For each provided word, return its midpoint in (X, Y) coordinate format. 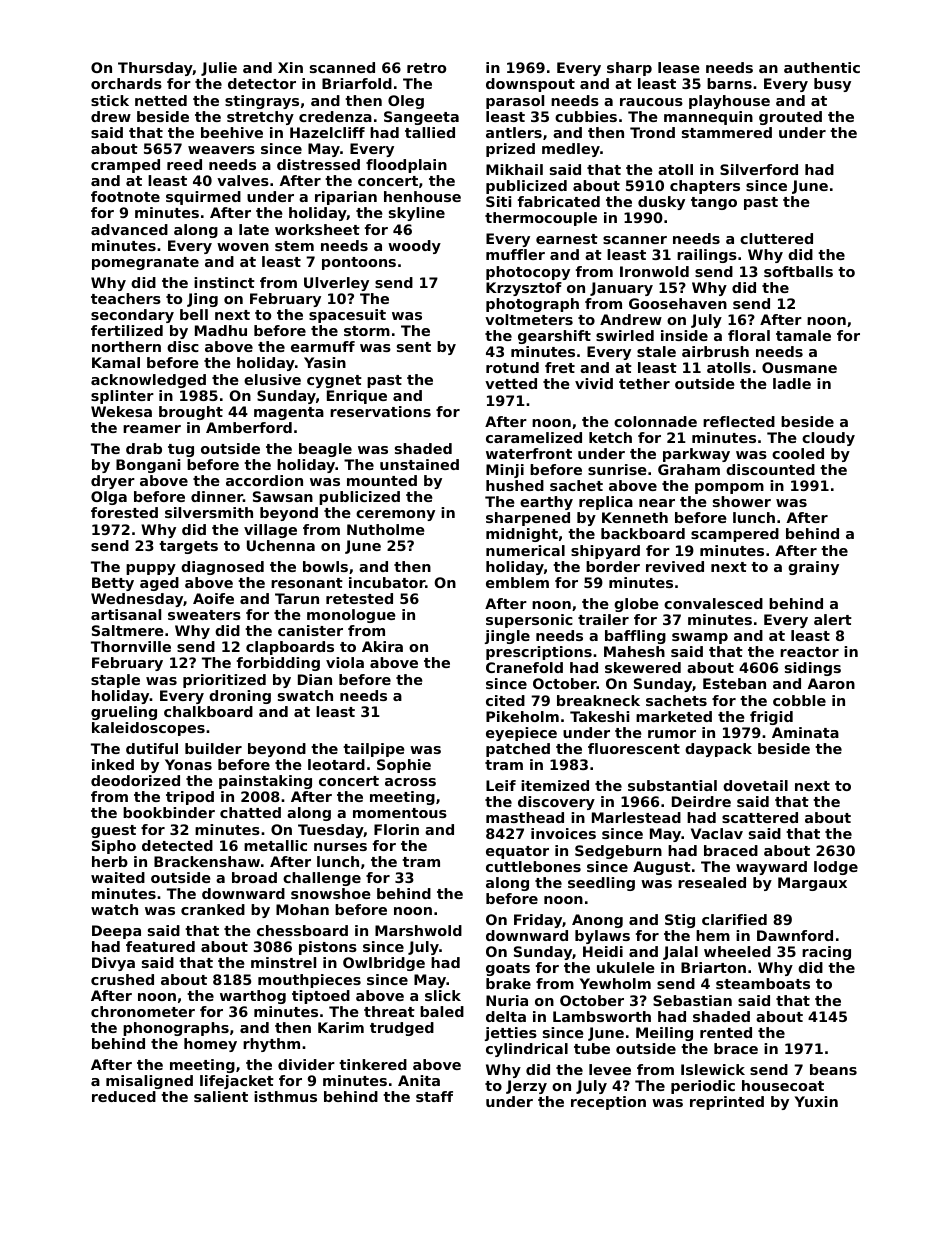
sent (414, 347)
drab (144, 448)
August (662, 868)
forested (124, 512)
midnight (522, 535)
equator (517, 852)
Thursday (155, 69)
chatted (250, 812)
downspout (530, 85)
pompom (729, 488)
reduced (124, 1096)
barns (729, 83)
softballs (798, 271)
